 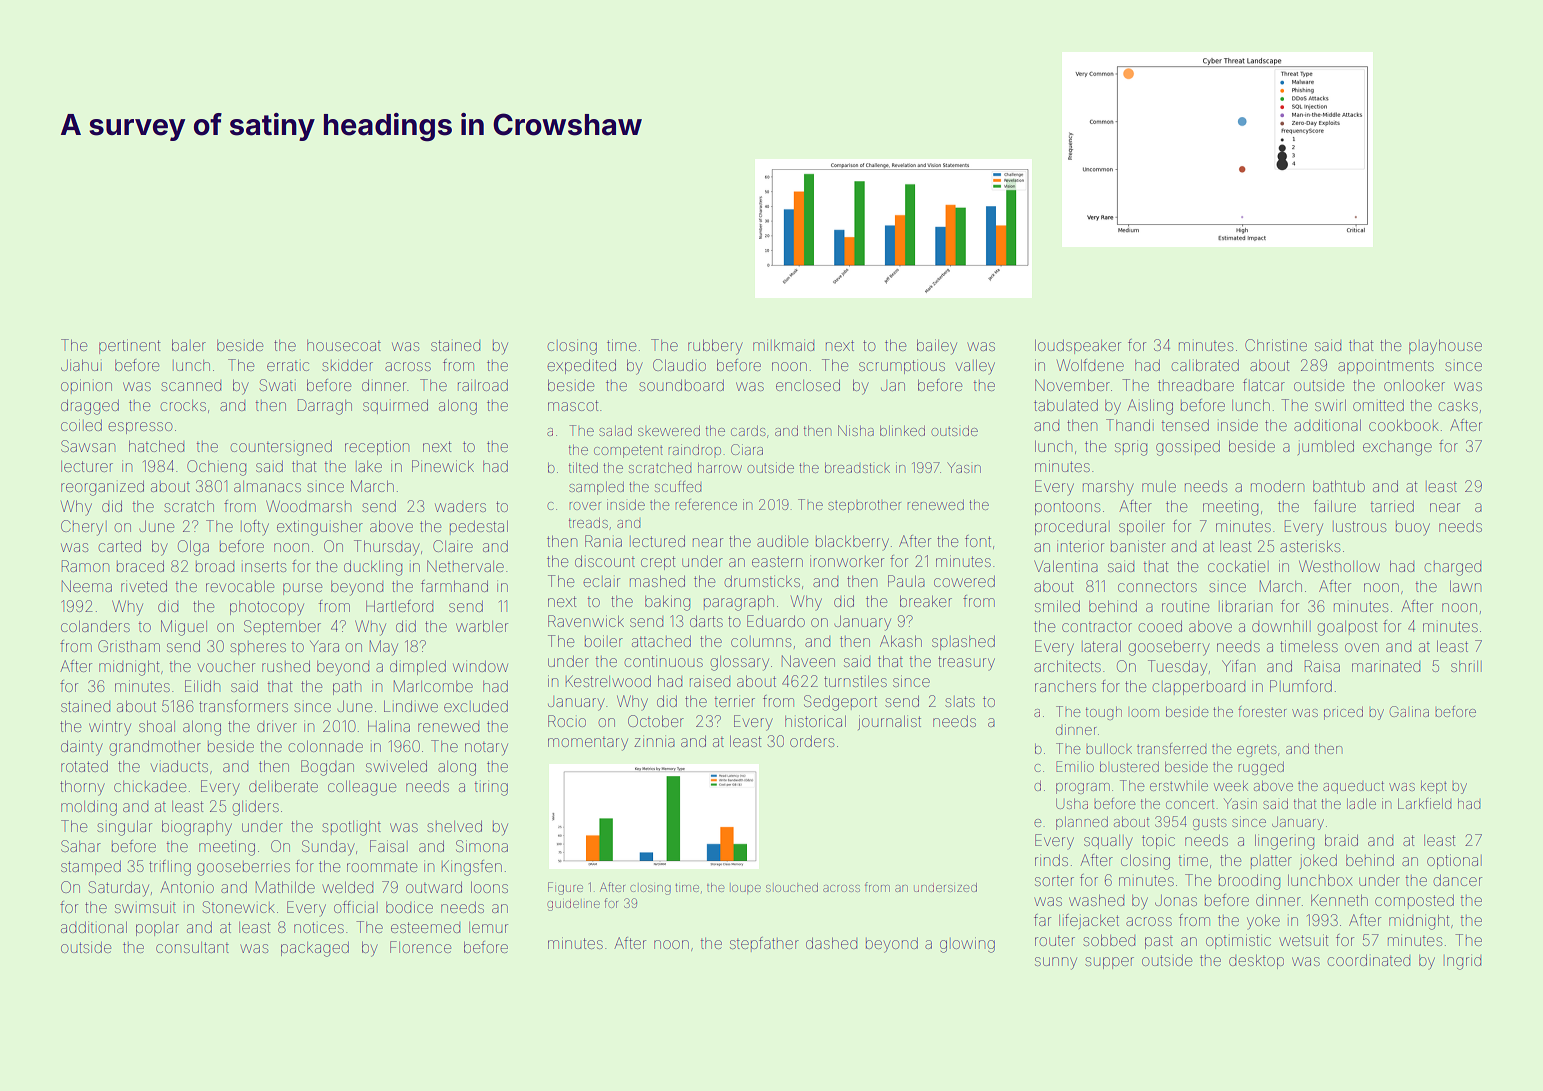 What do you see at coordinates (389, 846) in the screenshot?
I see `Faisal` at bounding box center [389, 846].
